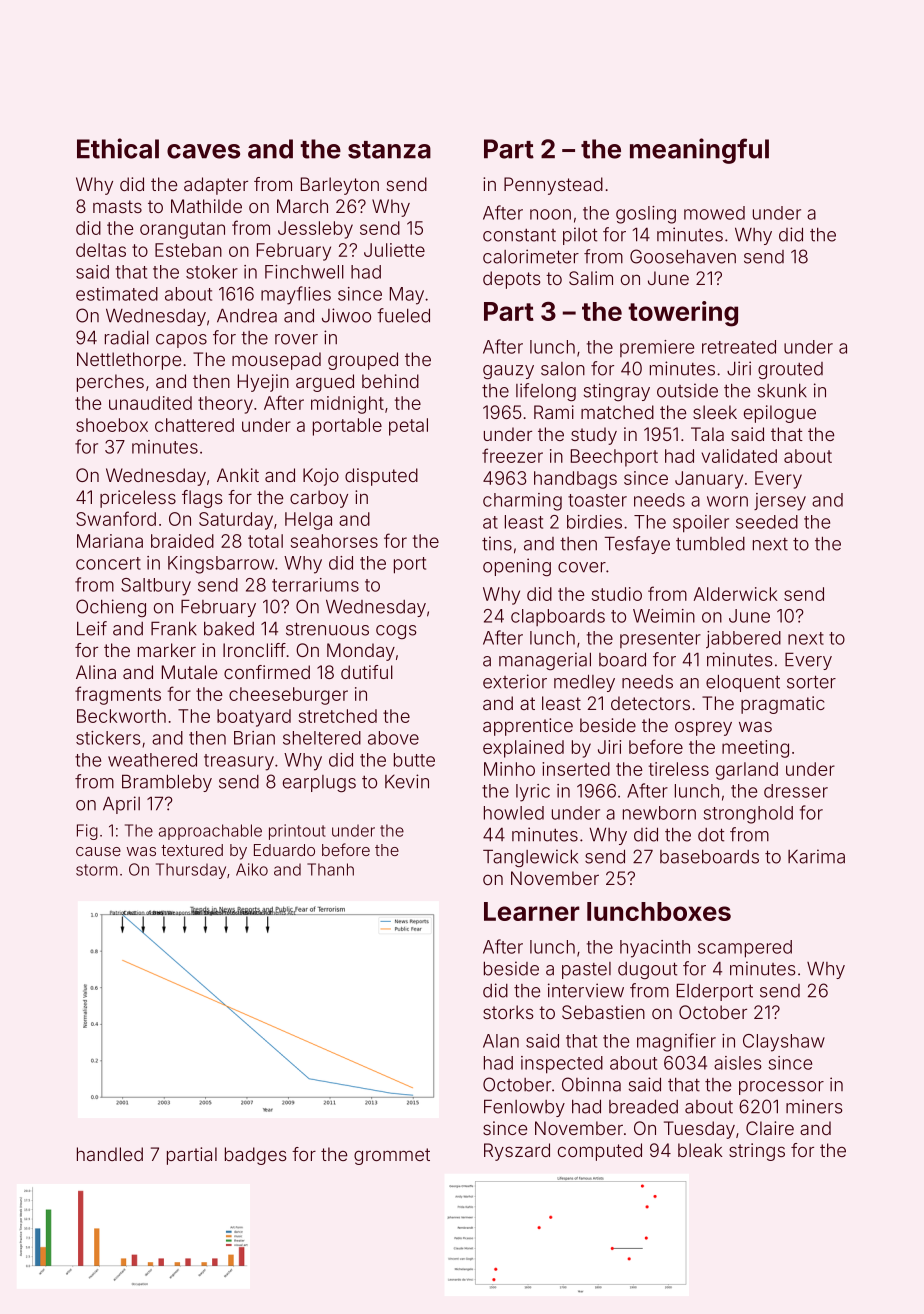 This page has height=1314, width=924. I want to click on grommet, so click(392, 1156).
